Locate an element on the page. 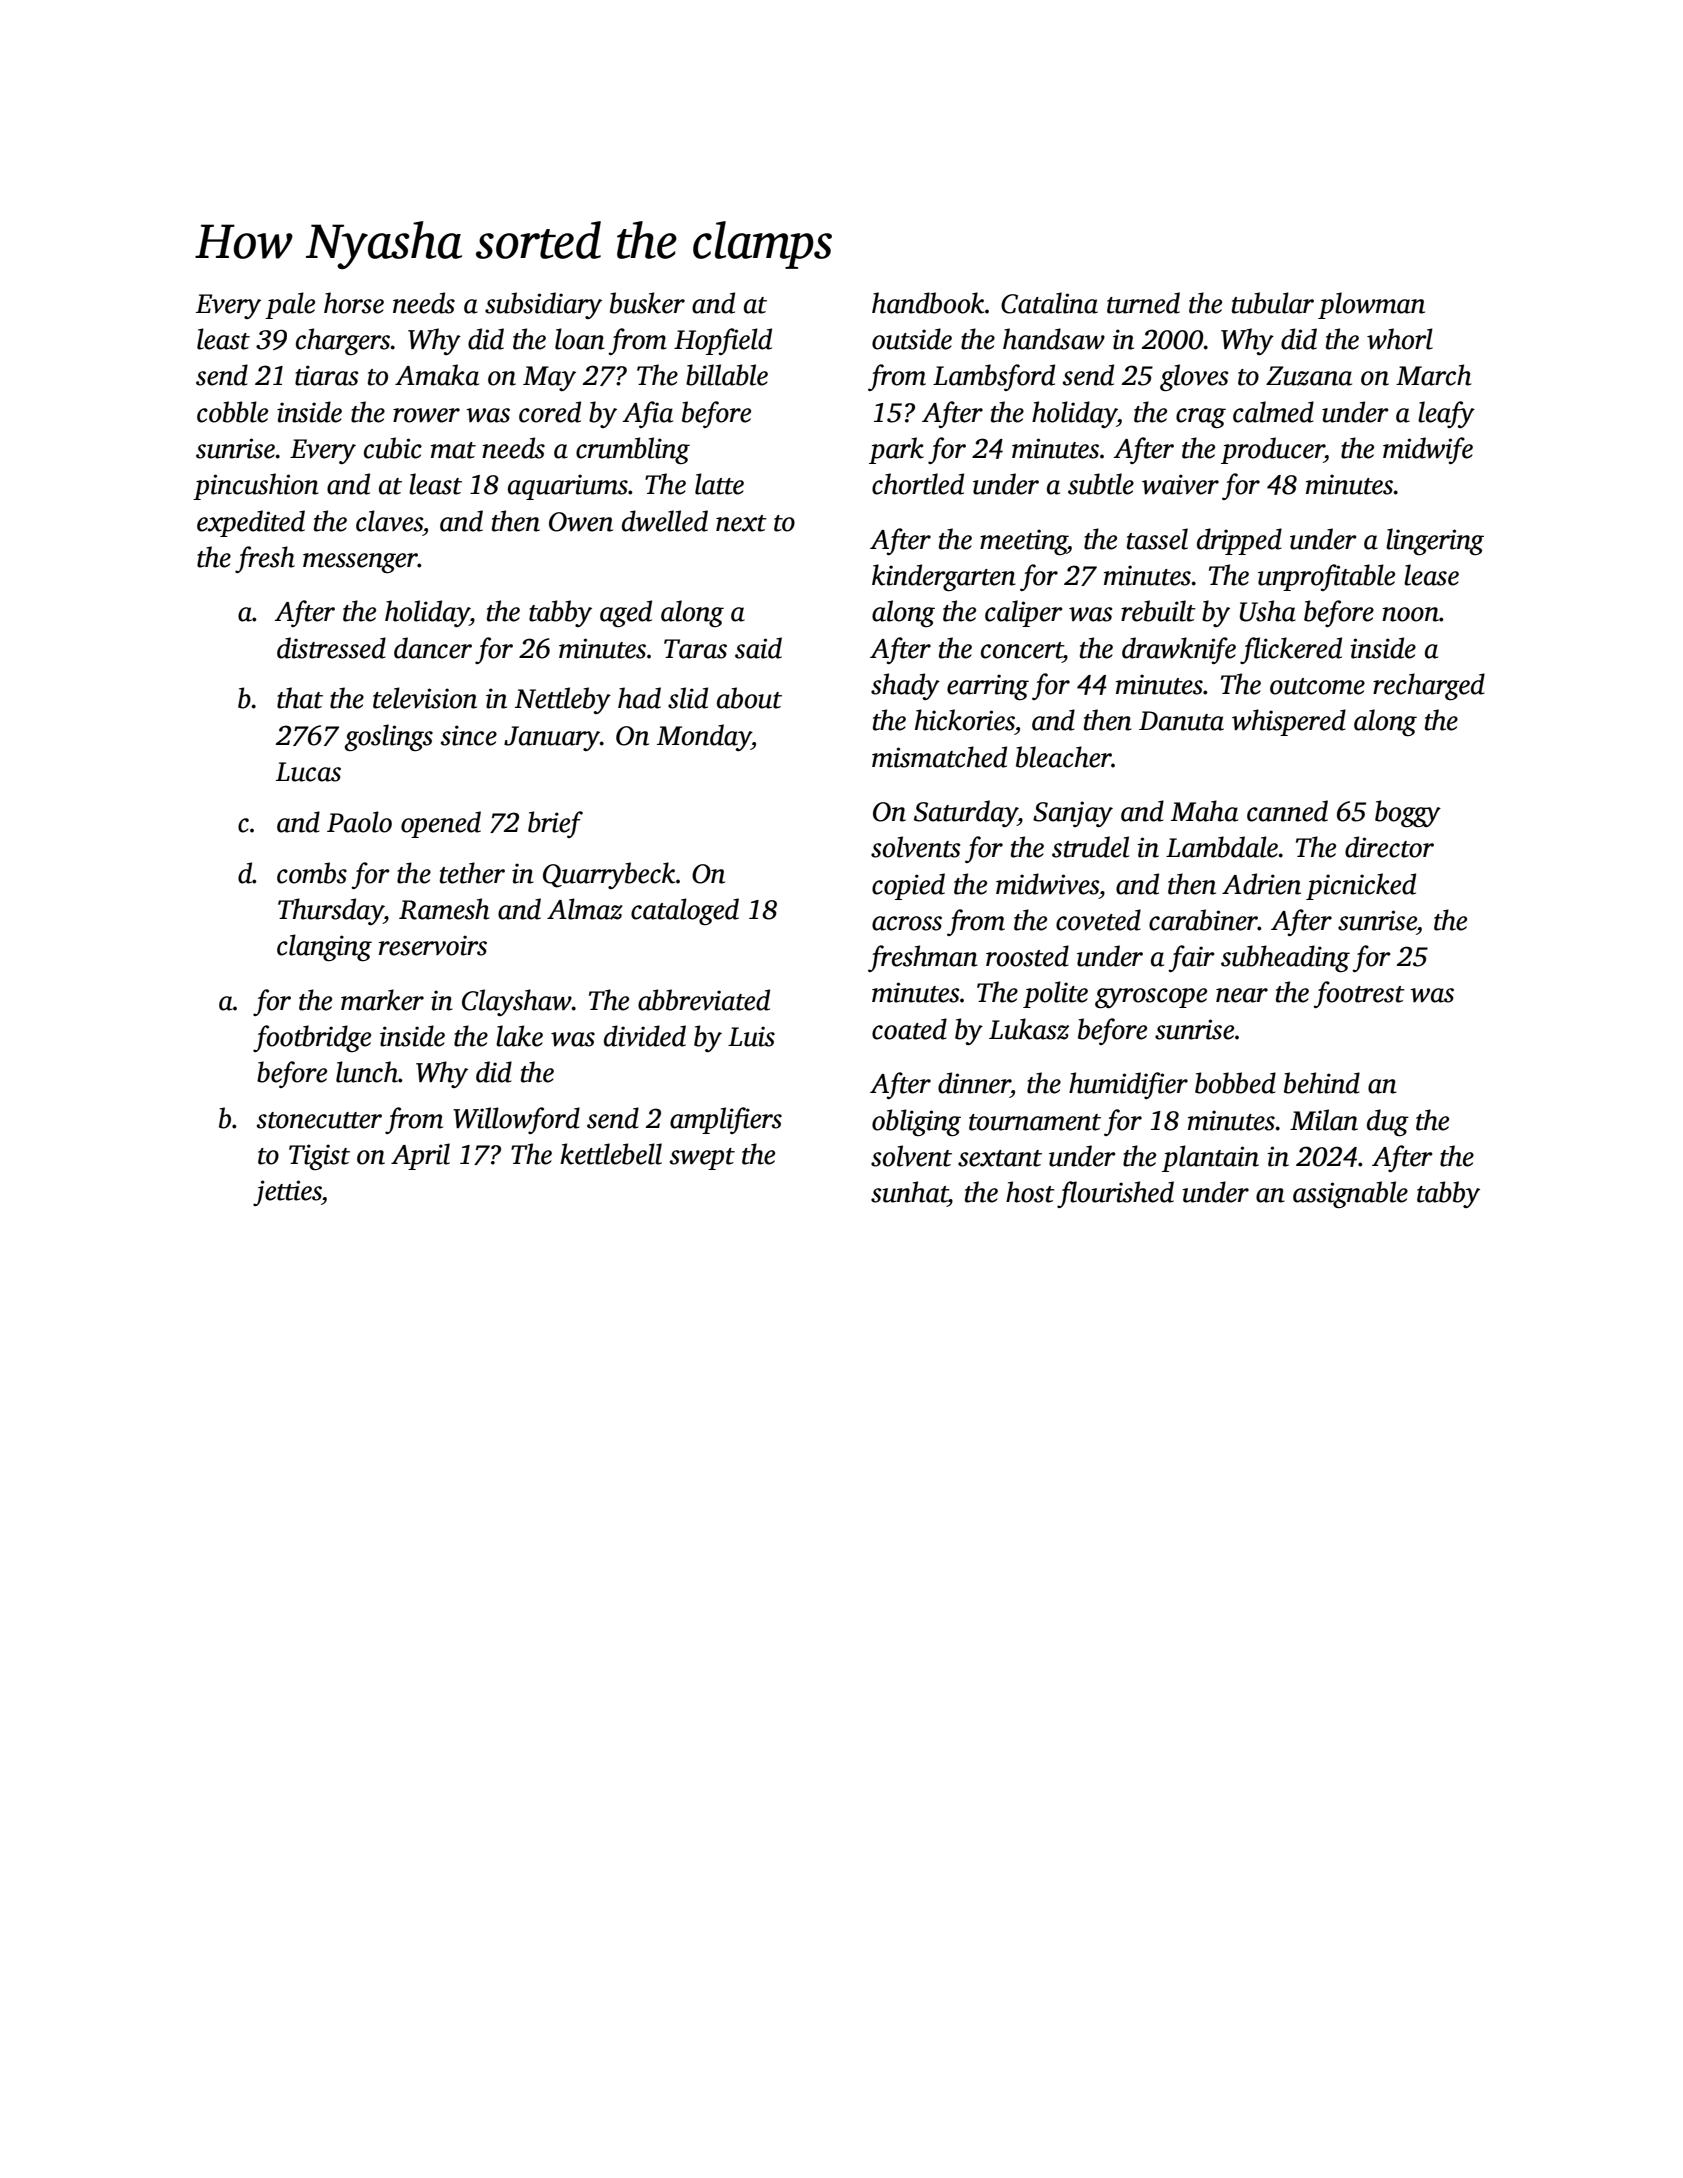  messenger is located at coordinates (360, 563).
